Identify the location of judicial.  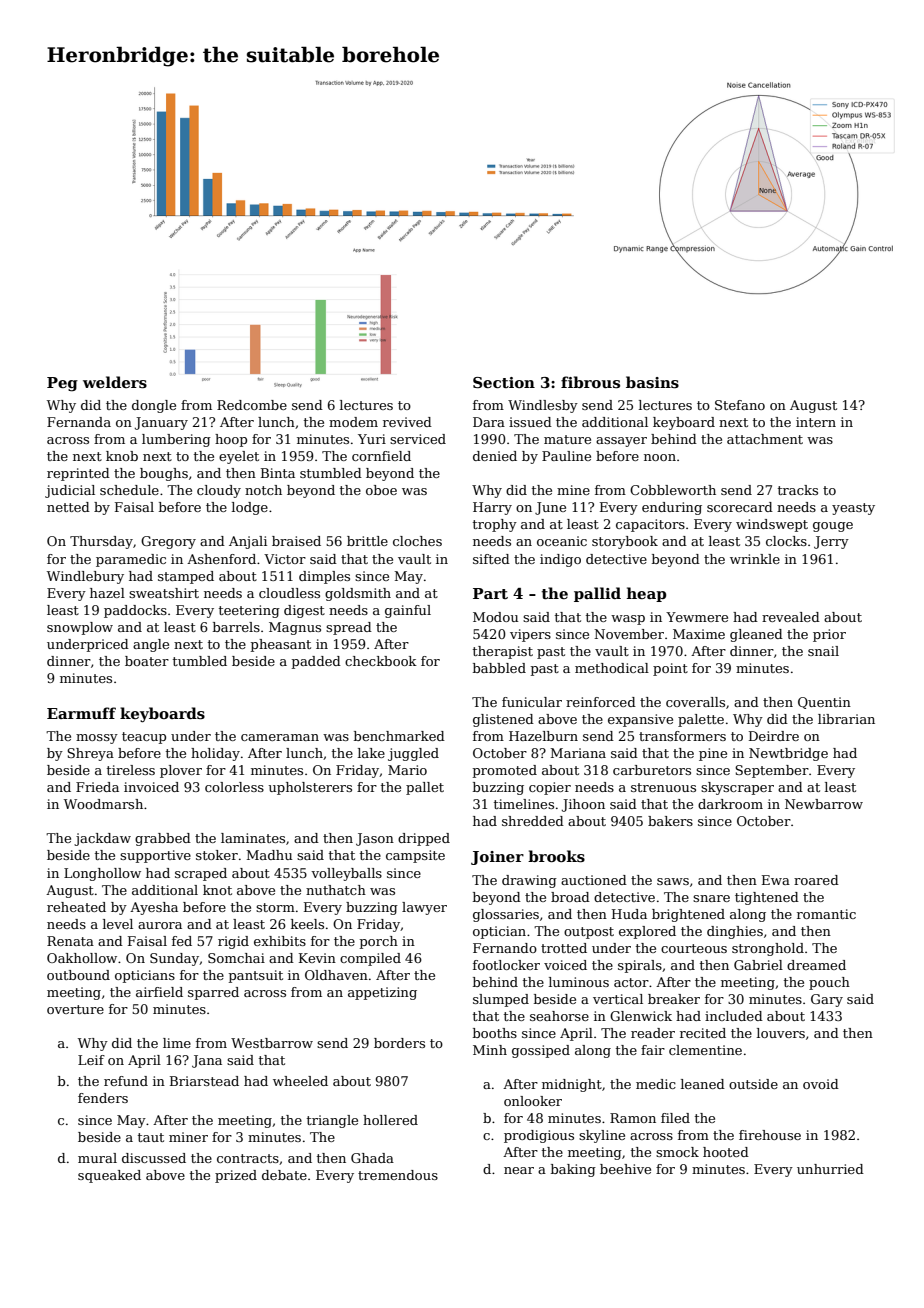
(70, 491).
